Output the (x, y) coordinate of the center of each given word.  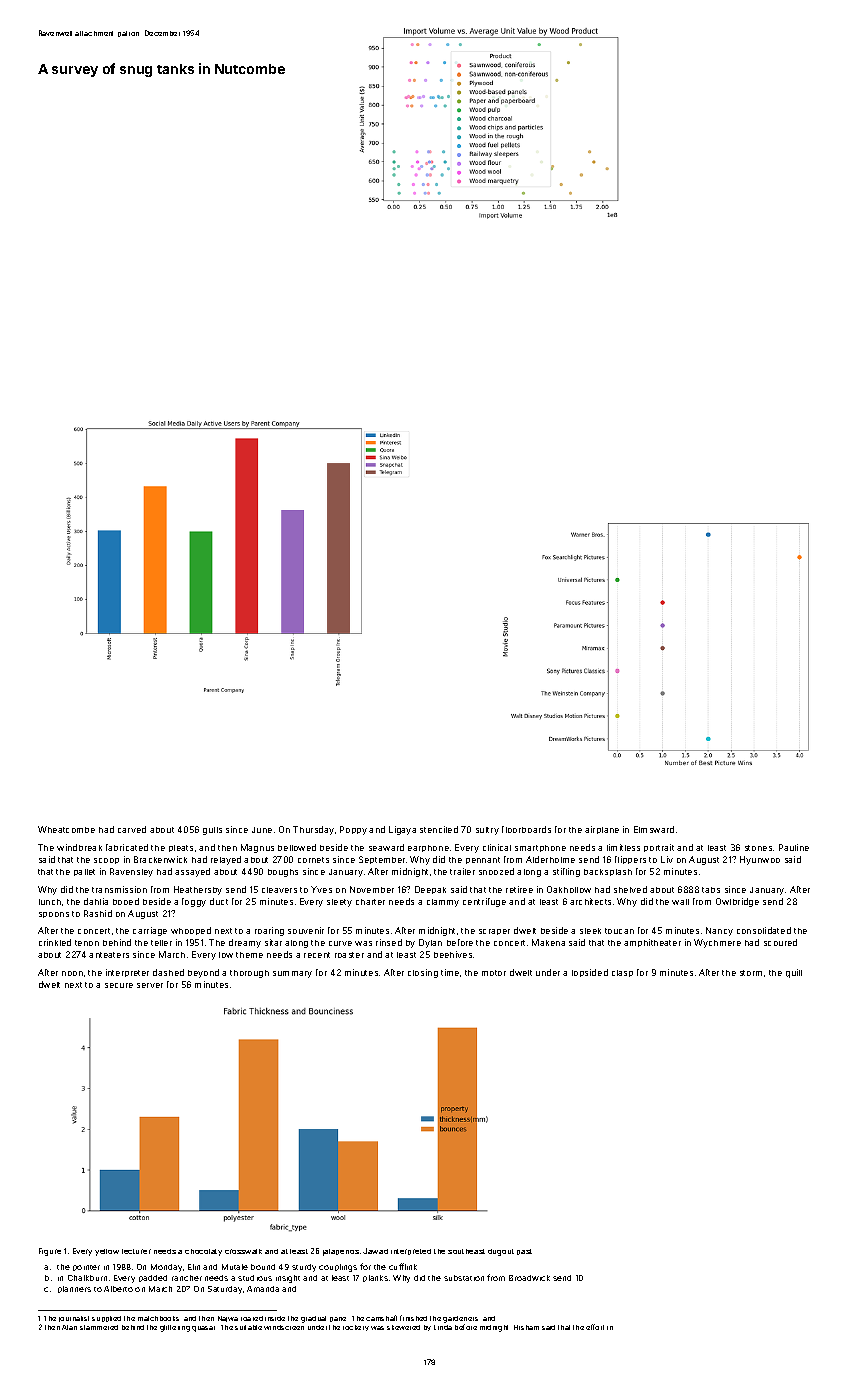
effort (595, 1327)
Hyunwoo (760, 860)
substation (464, 1278)
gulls (212, 831)
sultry (487, 831)
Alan (69, 1327)
